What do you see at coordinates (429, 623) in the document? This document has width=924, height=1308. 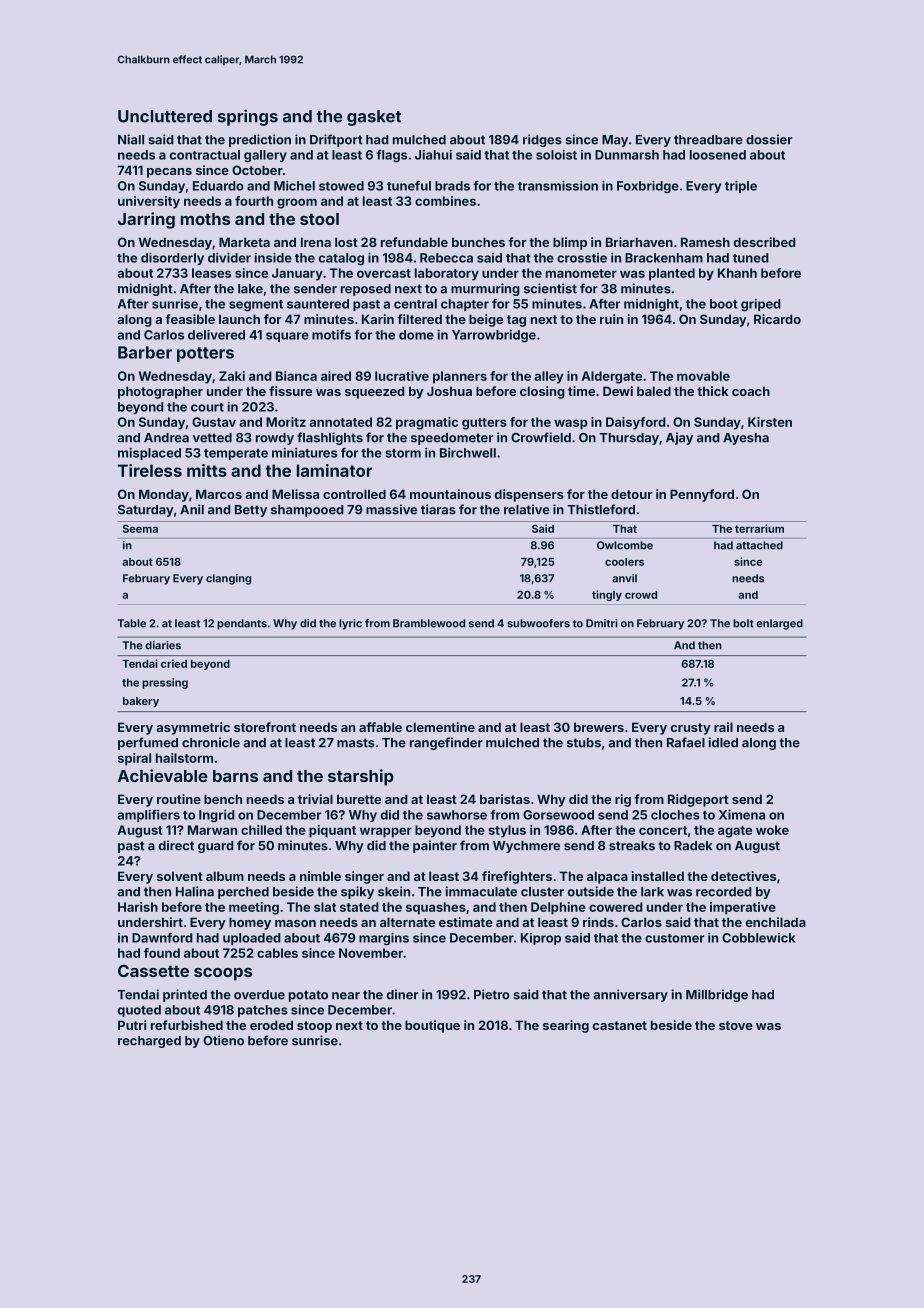 I see `Bramblewood` at bounding box center [429, 623].
